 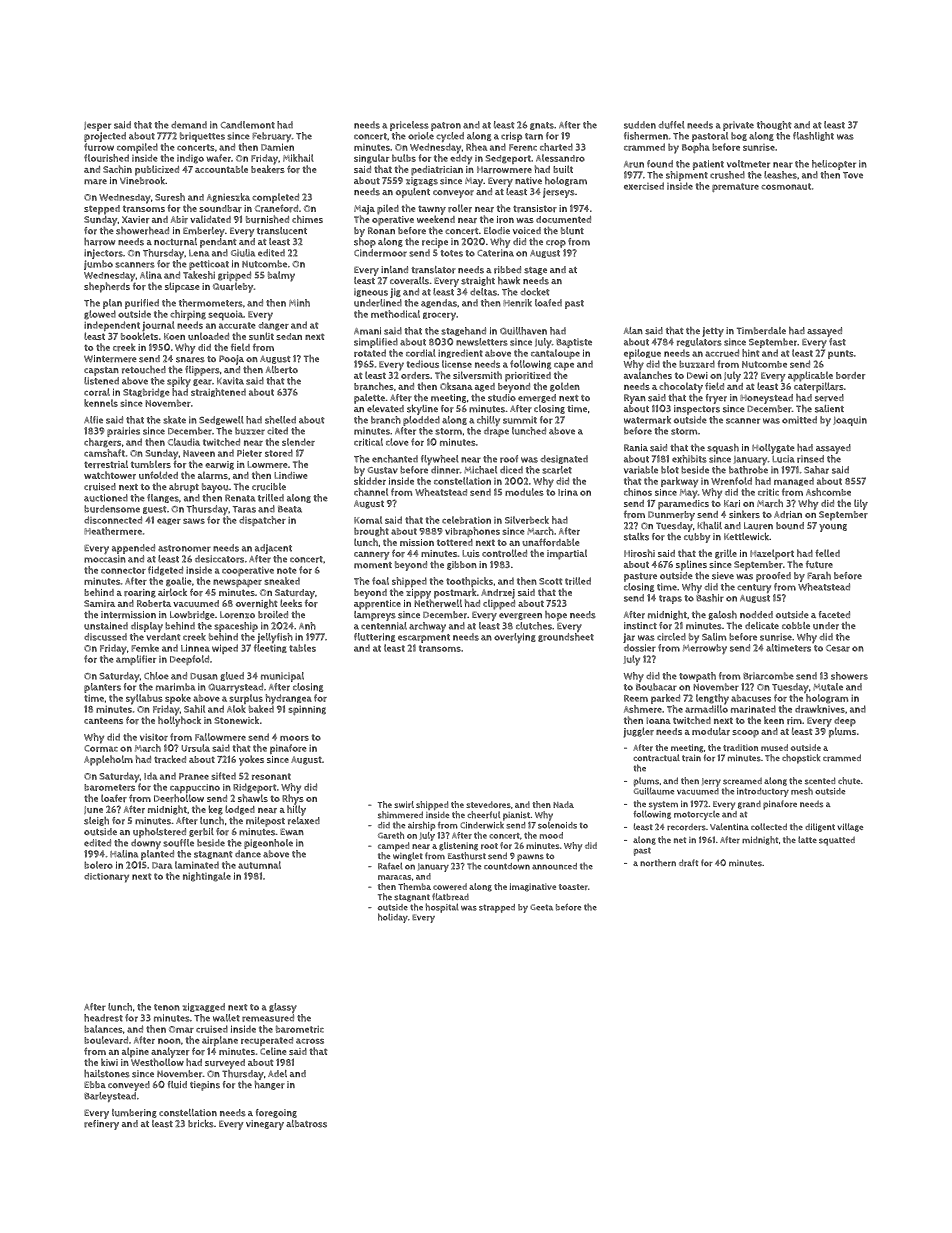 I want to click on Tove, so click(x=853, y=175).
